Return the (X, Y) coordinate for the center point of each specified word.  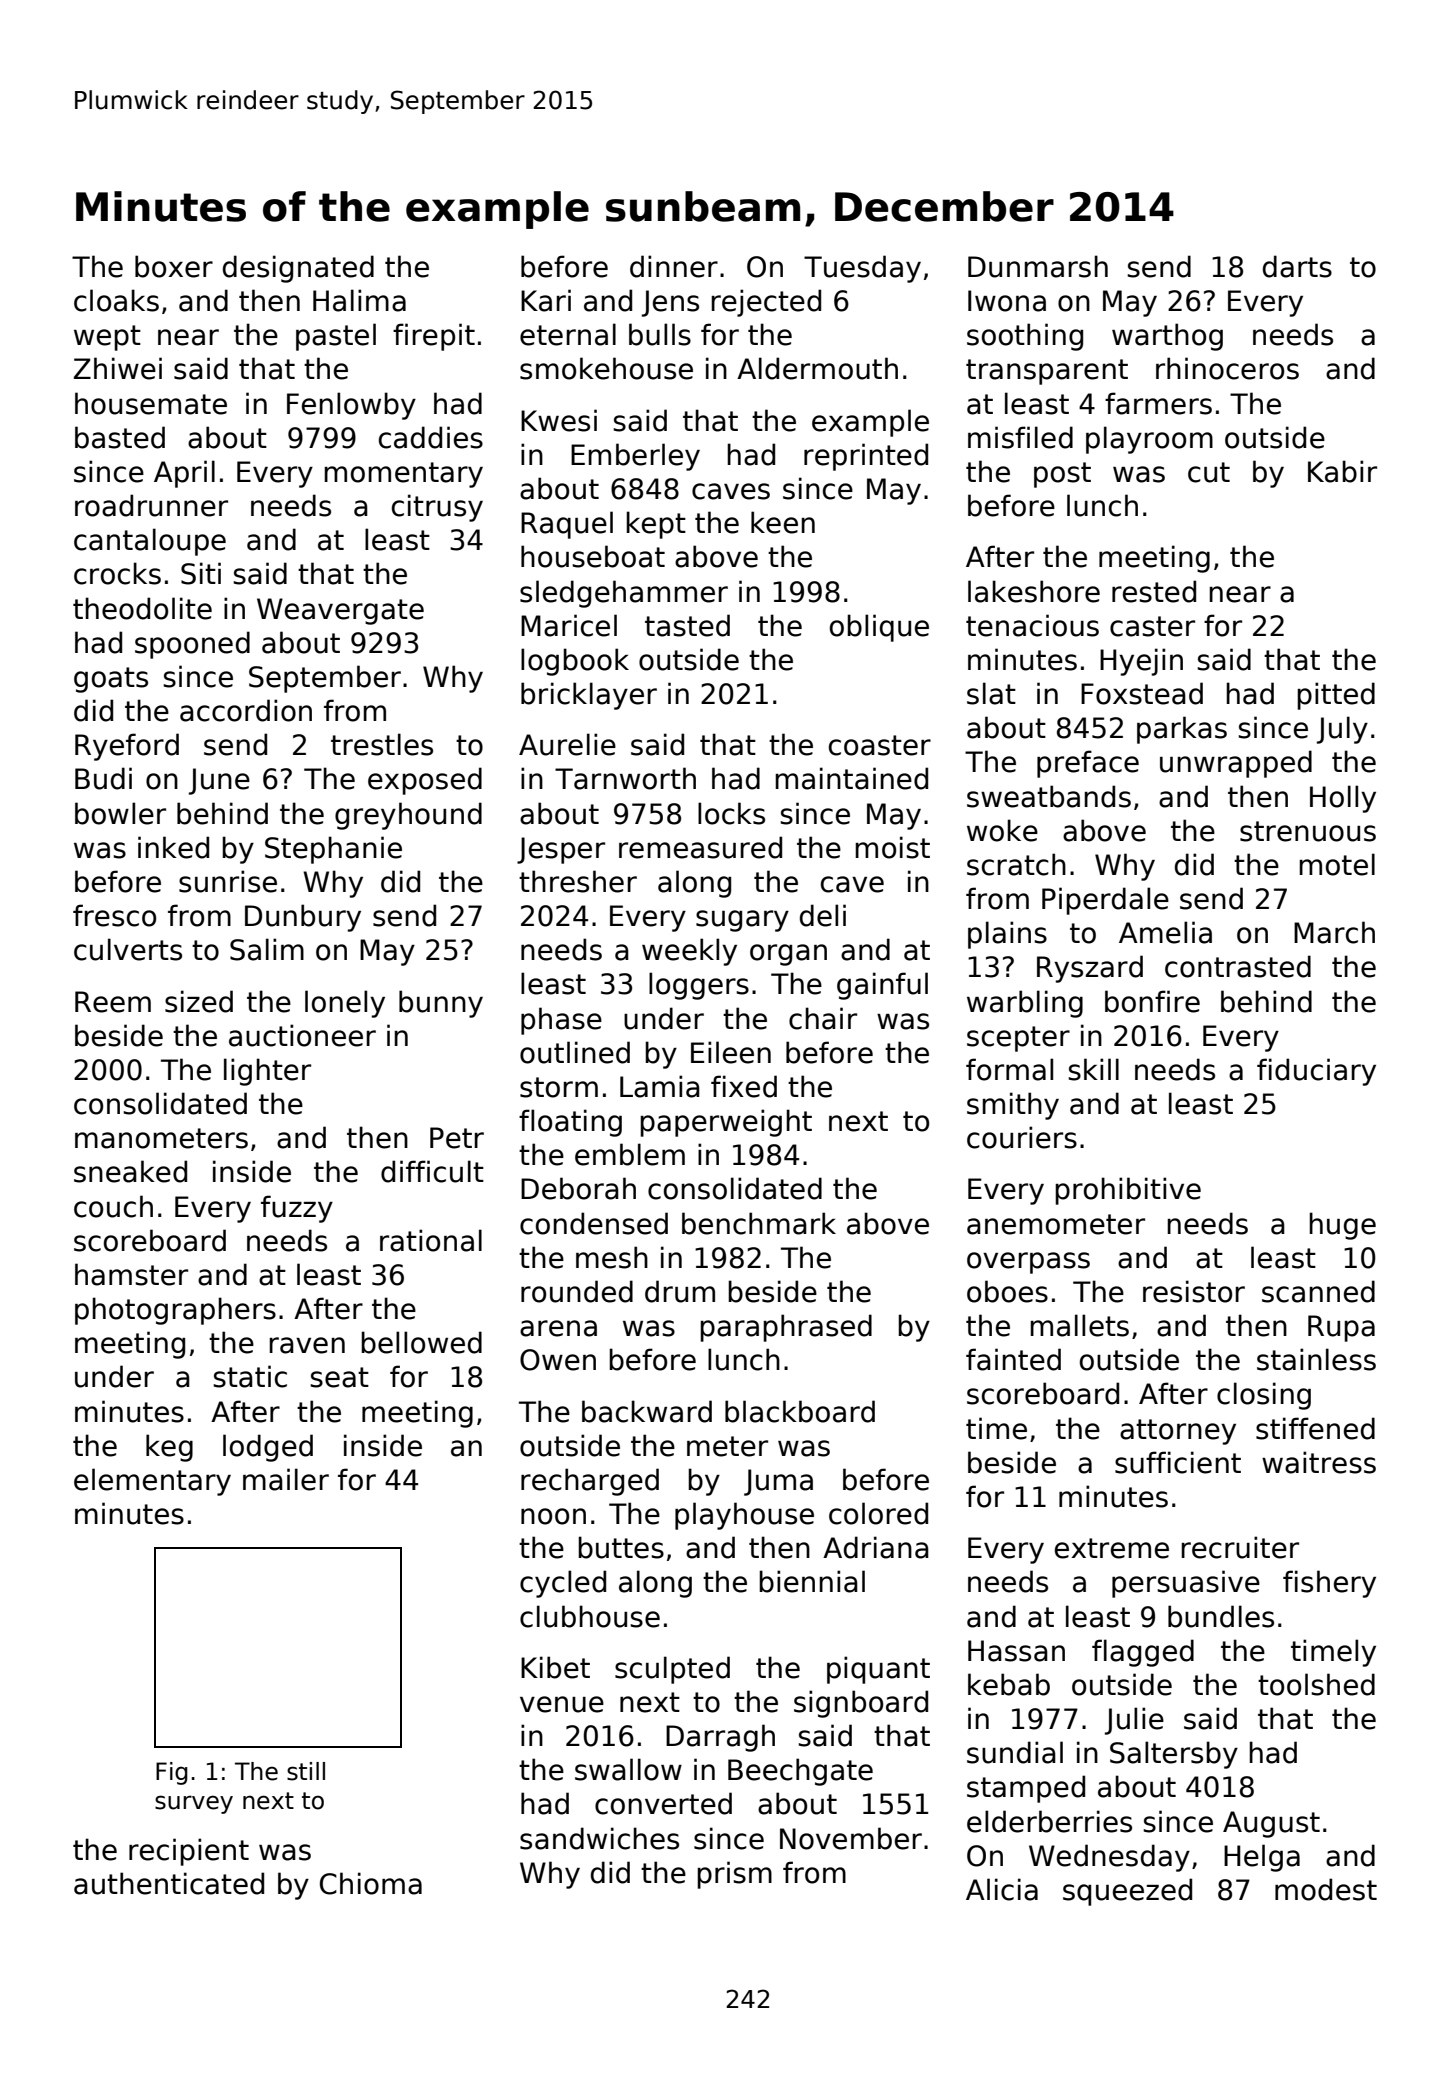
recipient (189, 1852)
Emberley (635, 457)
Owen (558, 1360)
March (1334, 932)
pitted (1336, 696)
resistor (1194, 1291)
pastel (336, 337)
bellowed (421, 1342)
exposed (425, 781)
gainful (882, 986)
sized (199, 1001)
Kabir (1342, 471)
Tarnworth (625, 778)
